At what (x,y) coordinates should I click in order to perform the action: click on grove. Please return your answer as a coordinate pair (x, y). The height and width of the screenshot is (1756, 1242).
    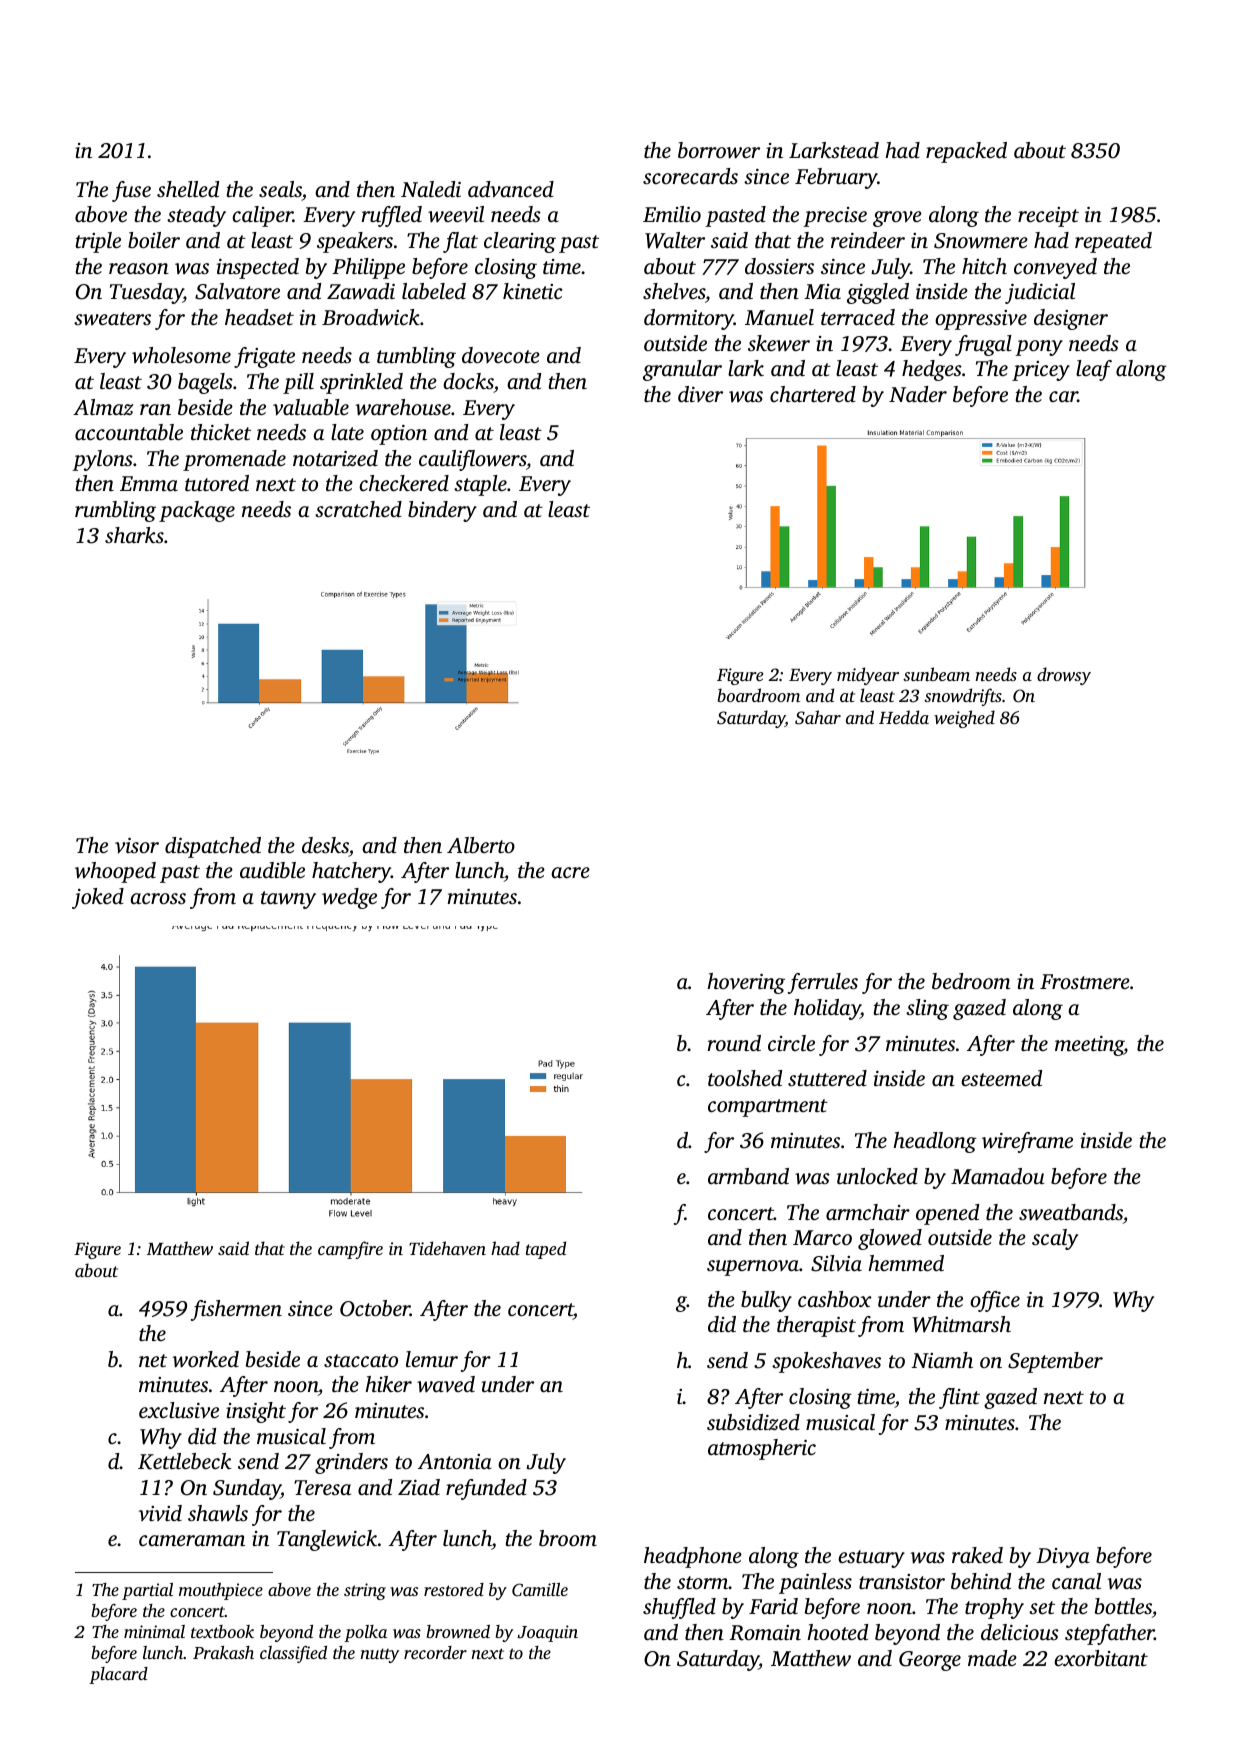
    Looking at the image, I should click on (897, 219).
